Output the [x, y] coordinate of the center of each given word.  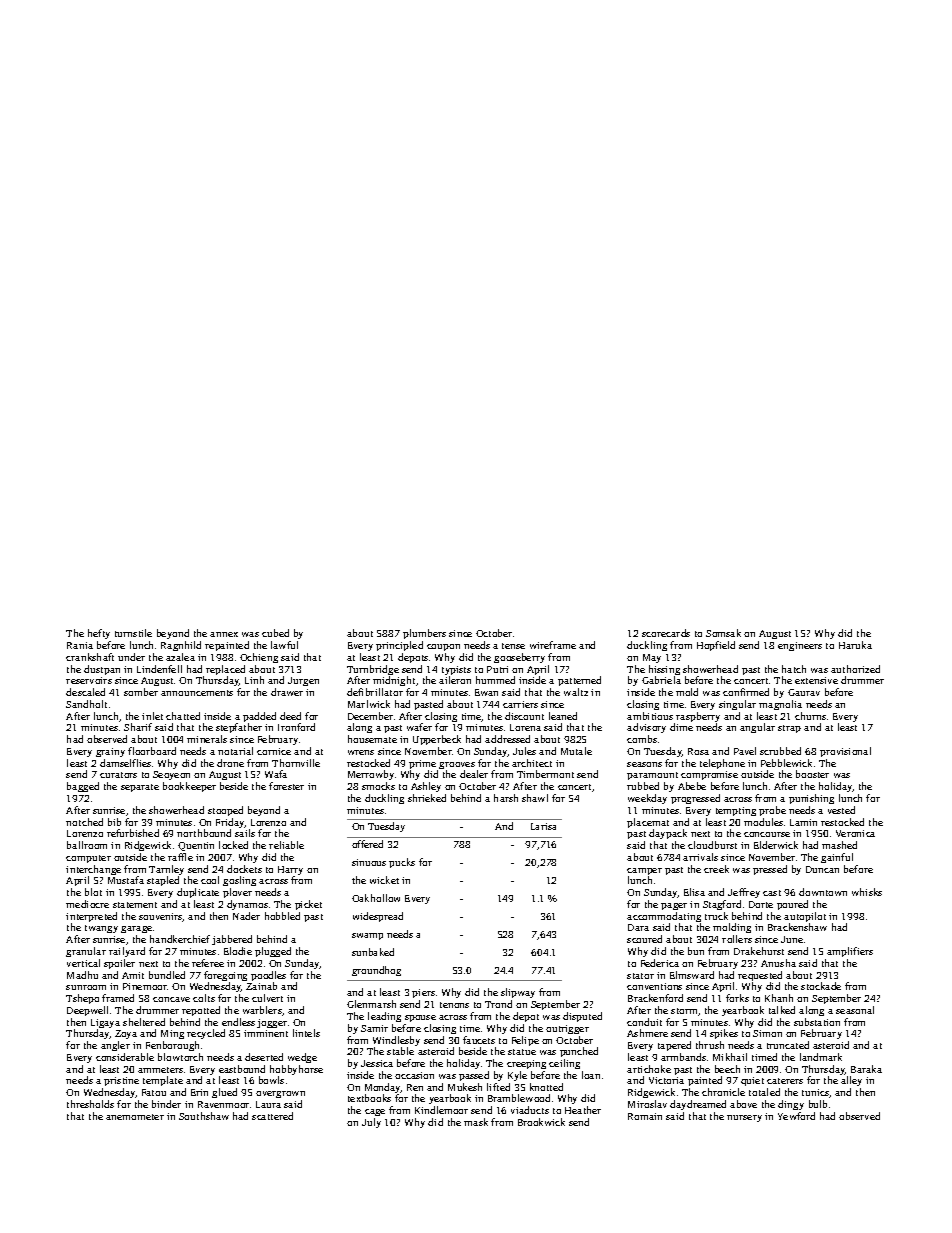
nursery [744, 1118]
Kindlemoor [441, 1110]
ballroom [87, 845]
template [163, 1081]
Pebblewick [786, 763]
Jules [524, 751]
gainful [837, 858]
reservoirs [89, 680]
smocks [378, 786]
